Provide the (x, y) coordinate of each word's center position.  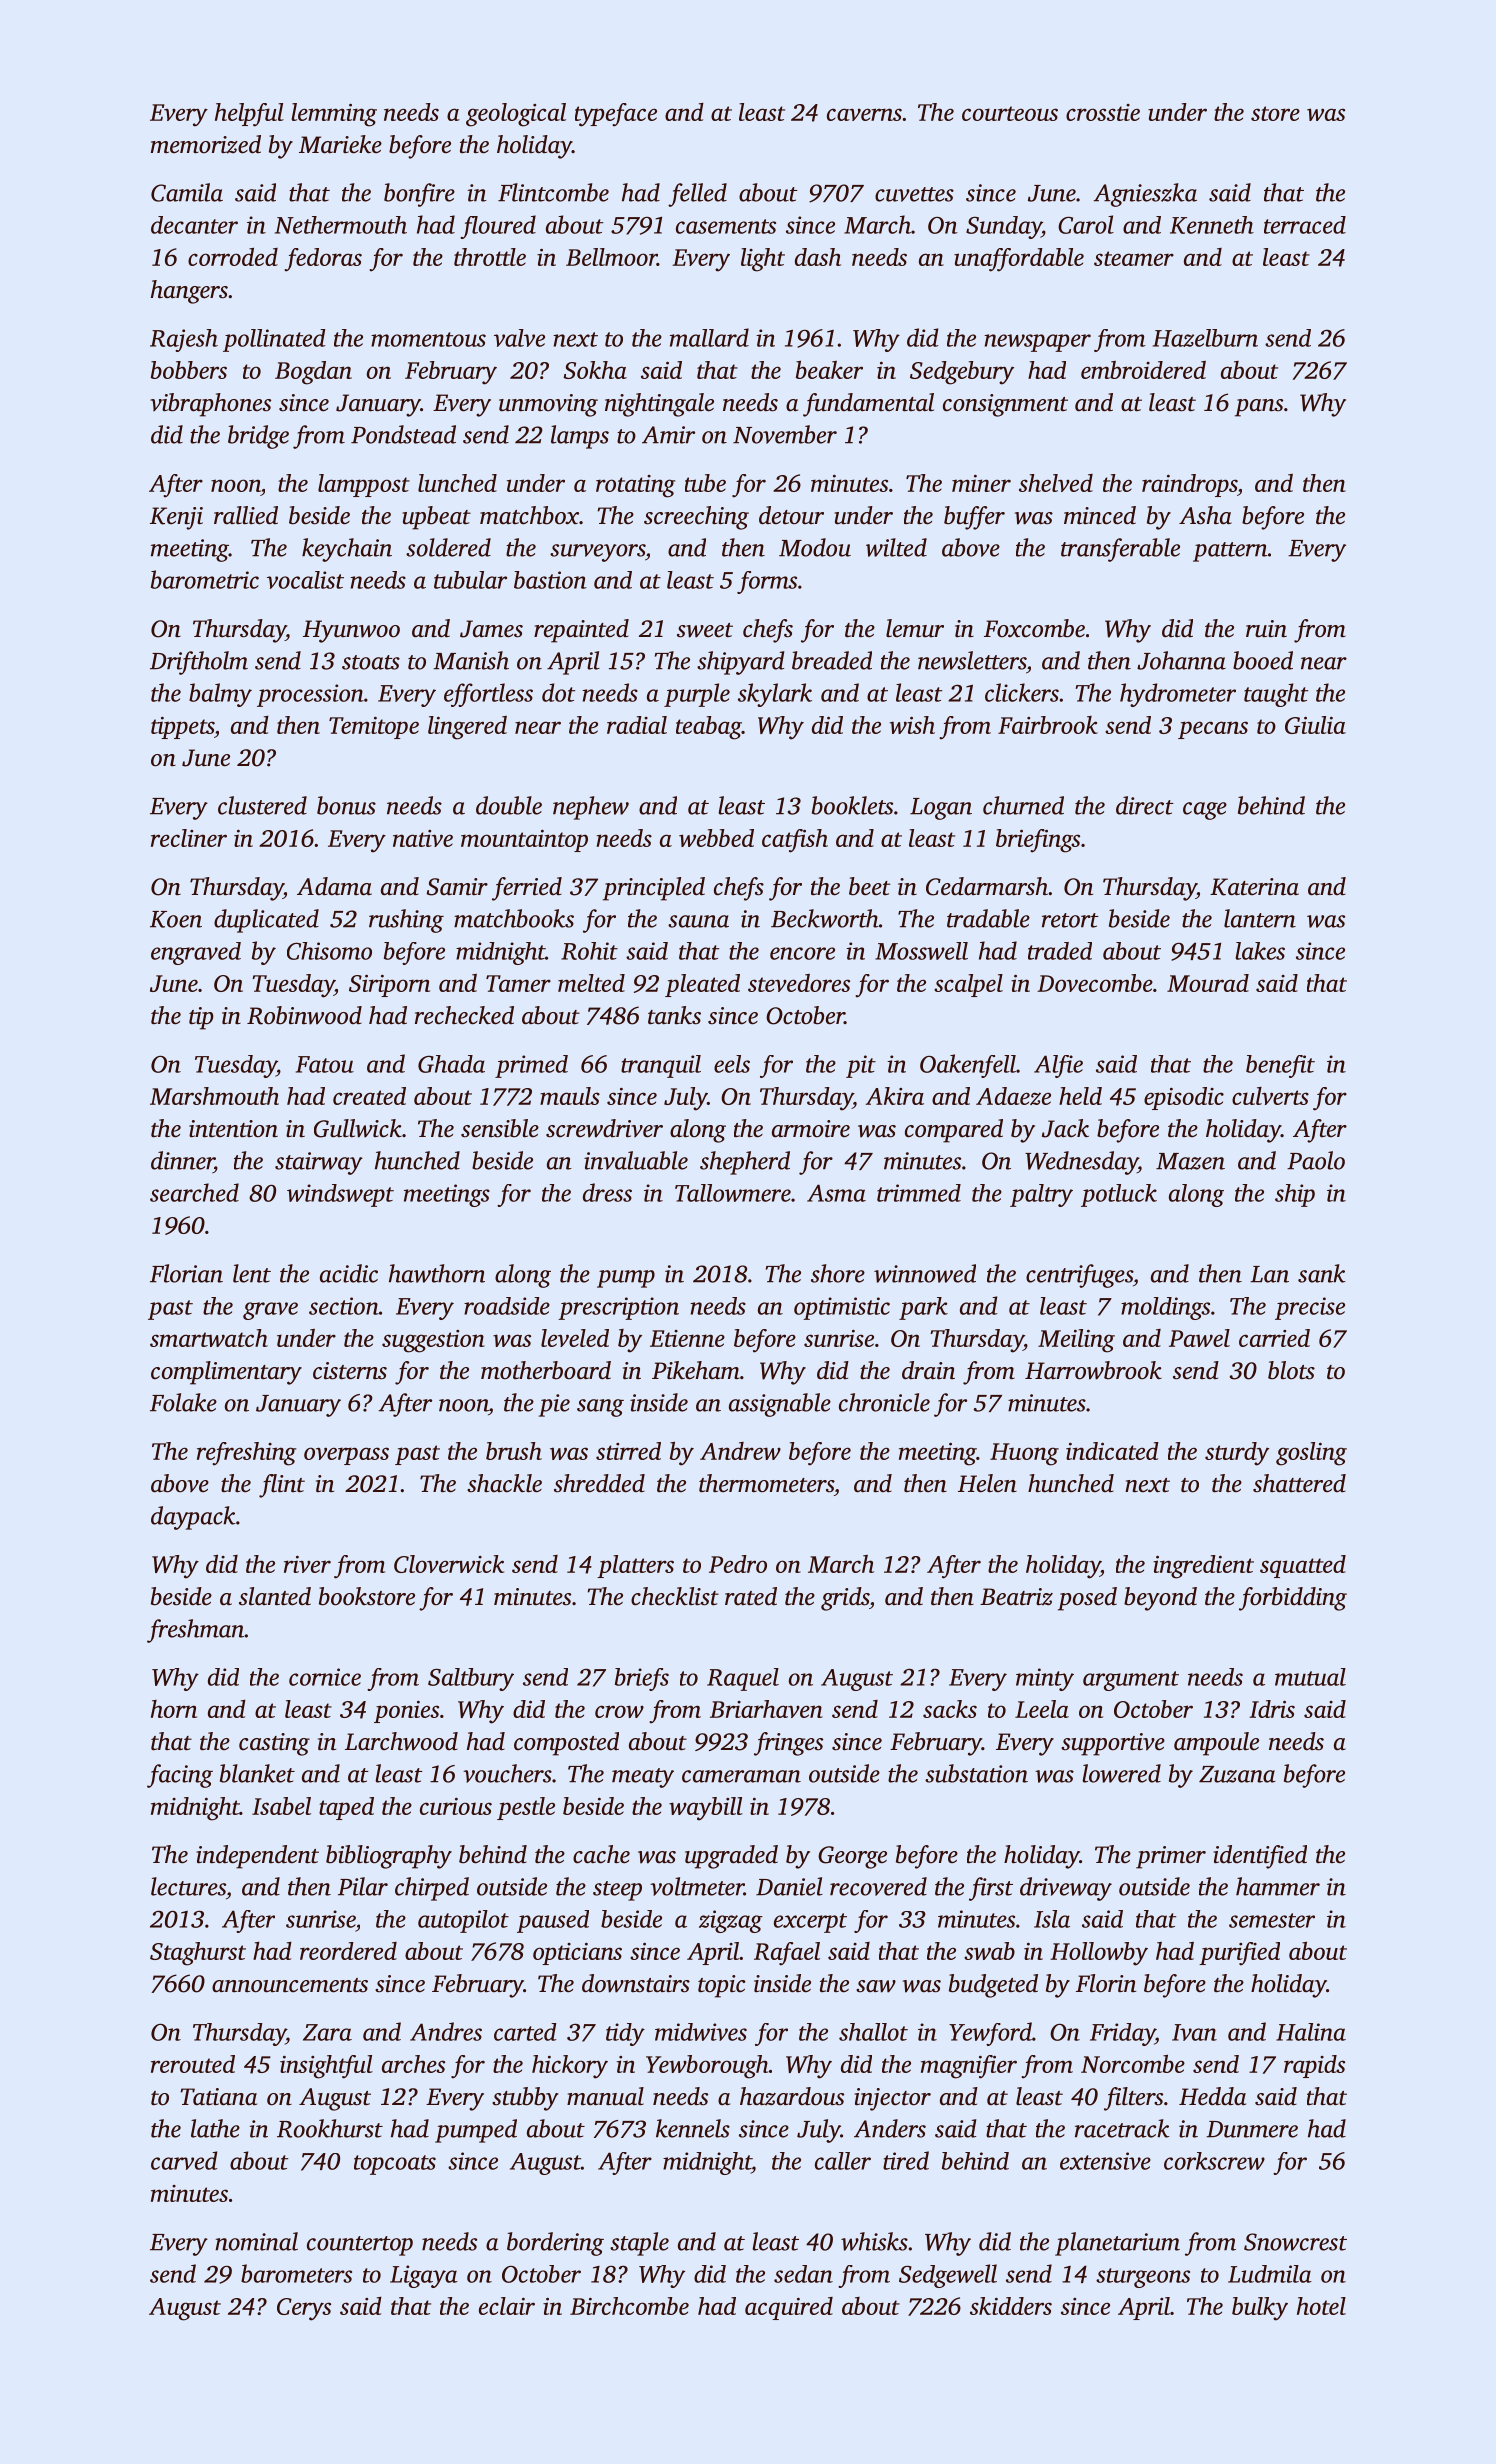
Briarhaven (766, 1709)
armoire (811, 1129)
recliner (189, 838)
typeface (616, 115)
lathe (215, 2128)
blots (1291, 1370)
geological (516, 115)
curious (456, 1806)
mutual (1310, 1677)
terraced (1305, 225)
